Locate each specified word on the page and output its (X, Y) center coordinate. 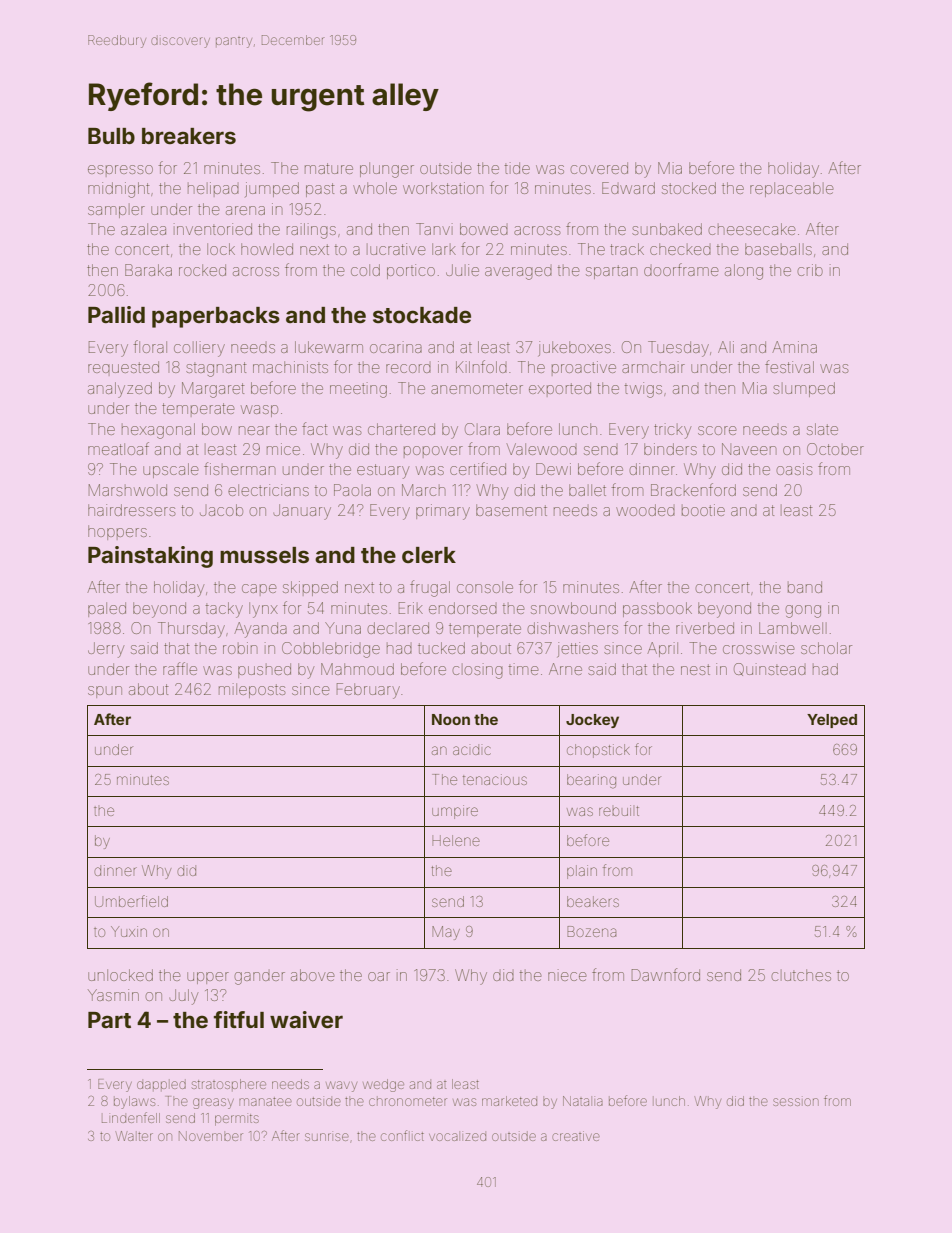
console (485, 587)
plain (582, 872)
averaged (518, 273)
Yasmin (113, 995)
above (312, 975)
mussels (264, 555)
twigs (643, 390)
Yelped (832, 721)
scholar (826, 648)
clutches (801, 975)
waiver (306, 1019)
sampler (116, 211)
